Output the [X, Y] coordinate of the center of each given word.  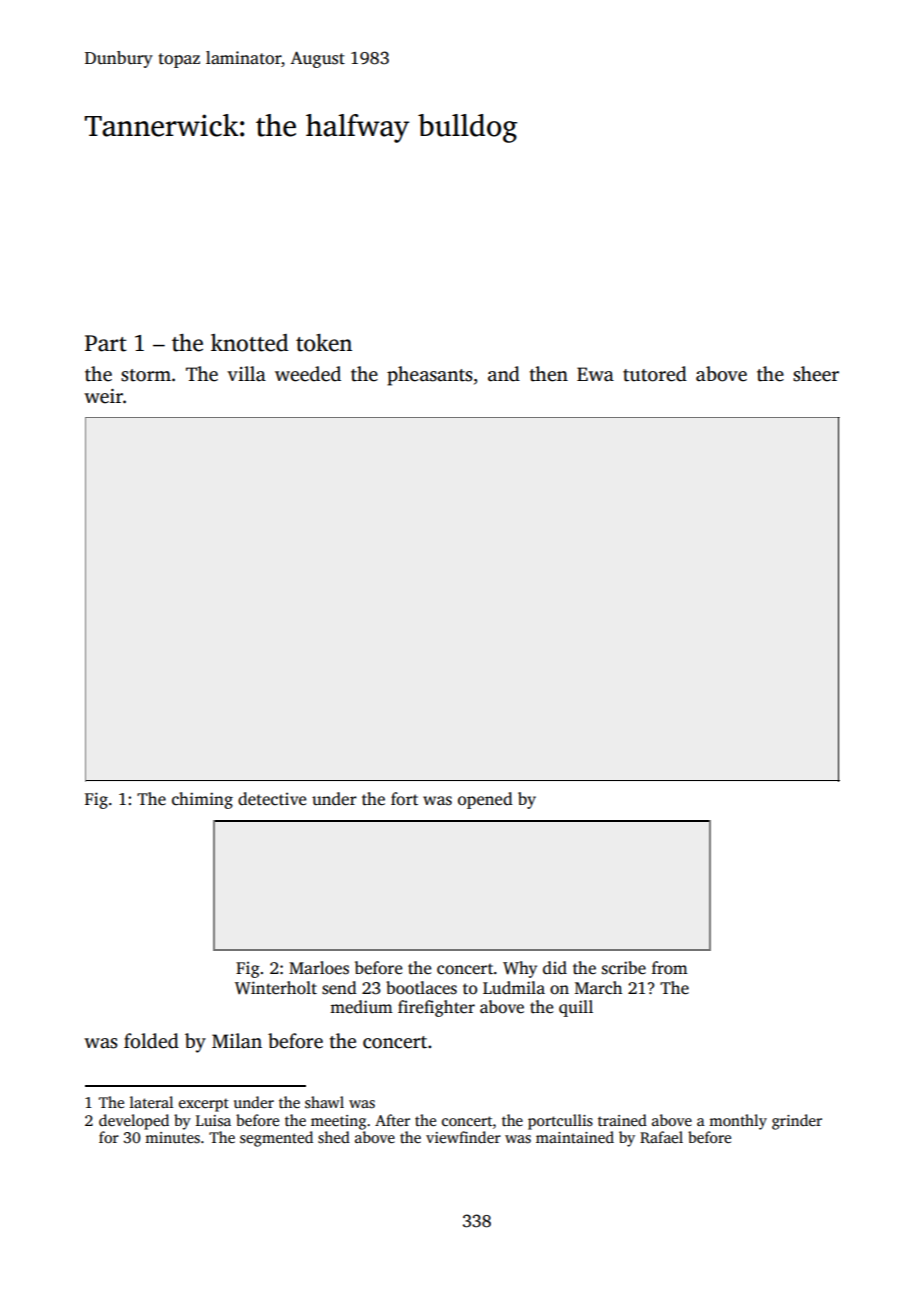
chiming [202, 800]
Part [106, 343]
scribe [624, 968]
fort [404, 799]
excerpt [204, 1105]
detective [272, 799]
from [670, 968]
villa [246, 373]
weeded [308, 374]
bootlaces [421, 988]
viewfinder [463, 1137]
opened [485, 800]
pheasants [430, 376]
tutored [655, 374]
